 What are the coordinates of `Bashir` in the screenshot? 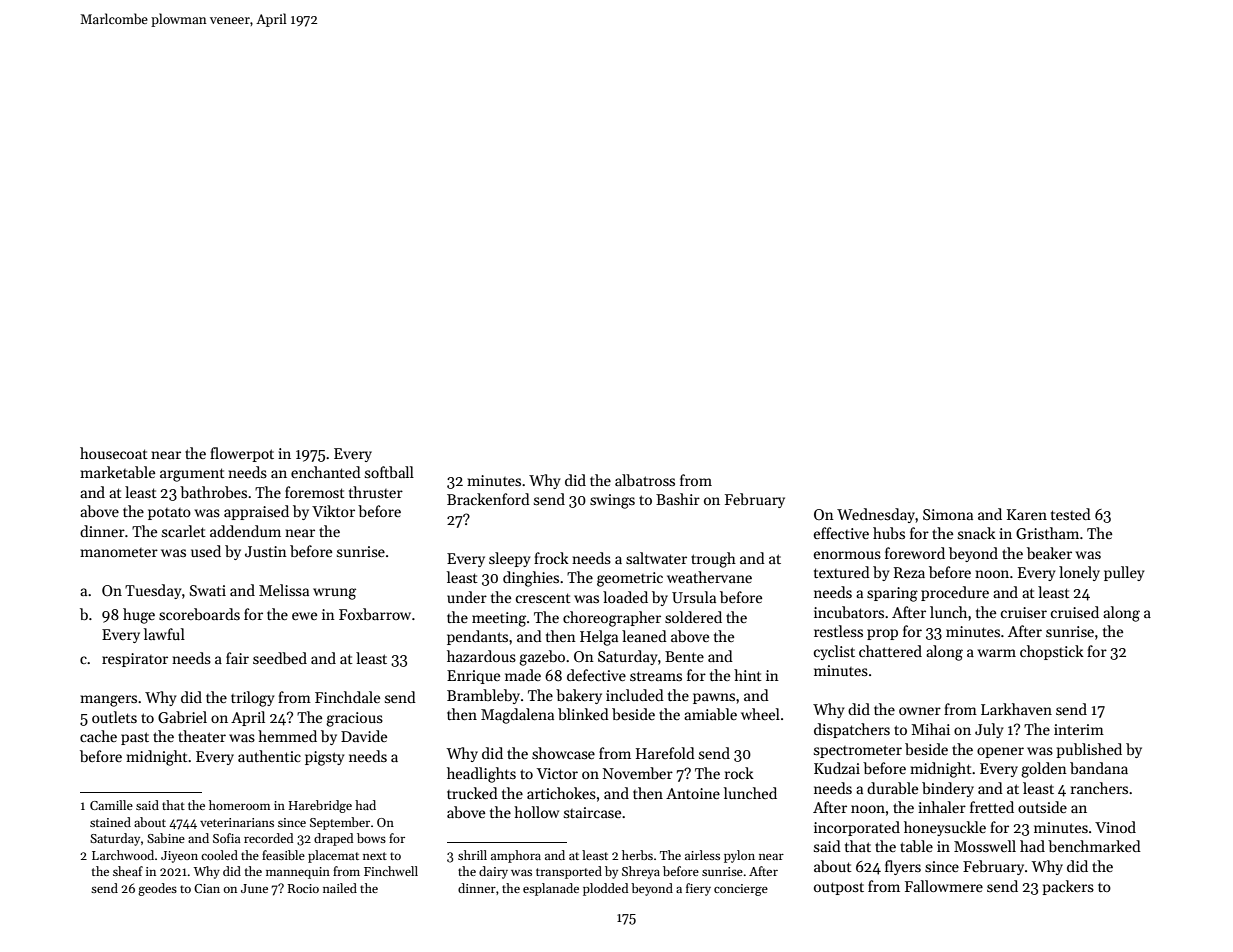 It's located at (678, 499).
